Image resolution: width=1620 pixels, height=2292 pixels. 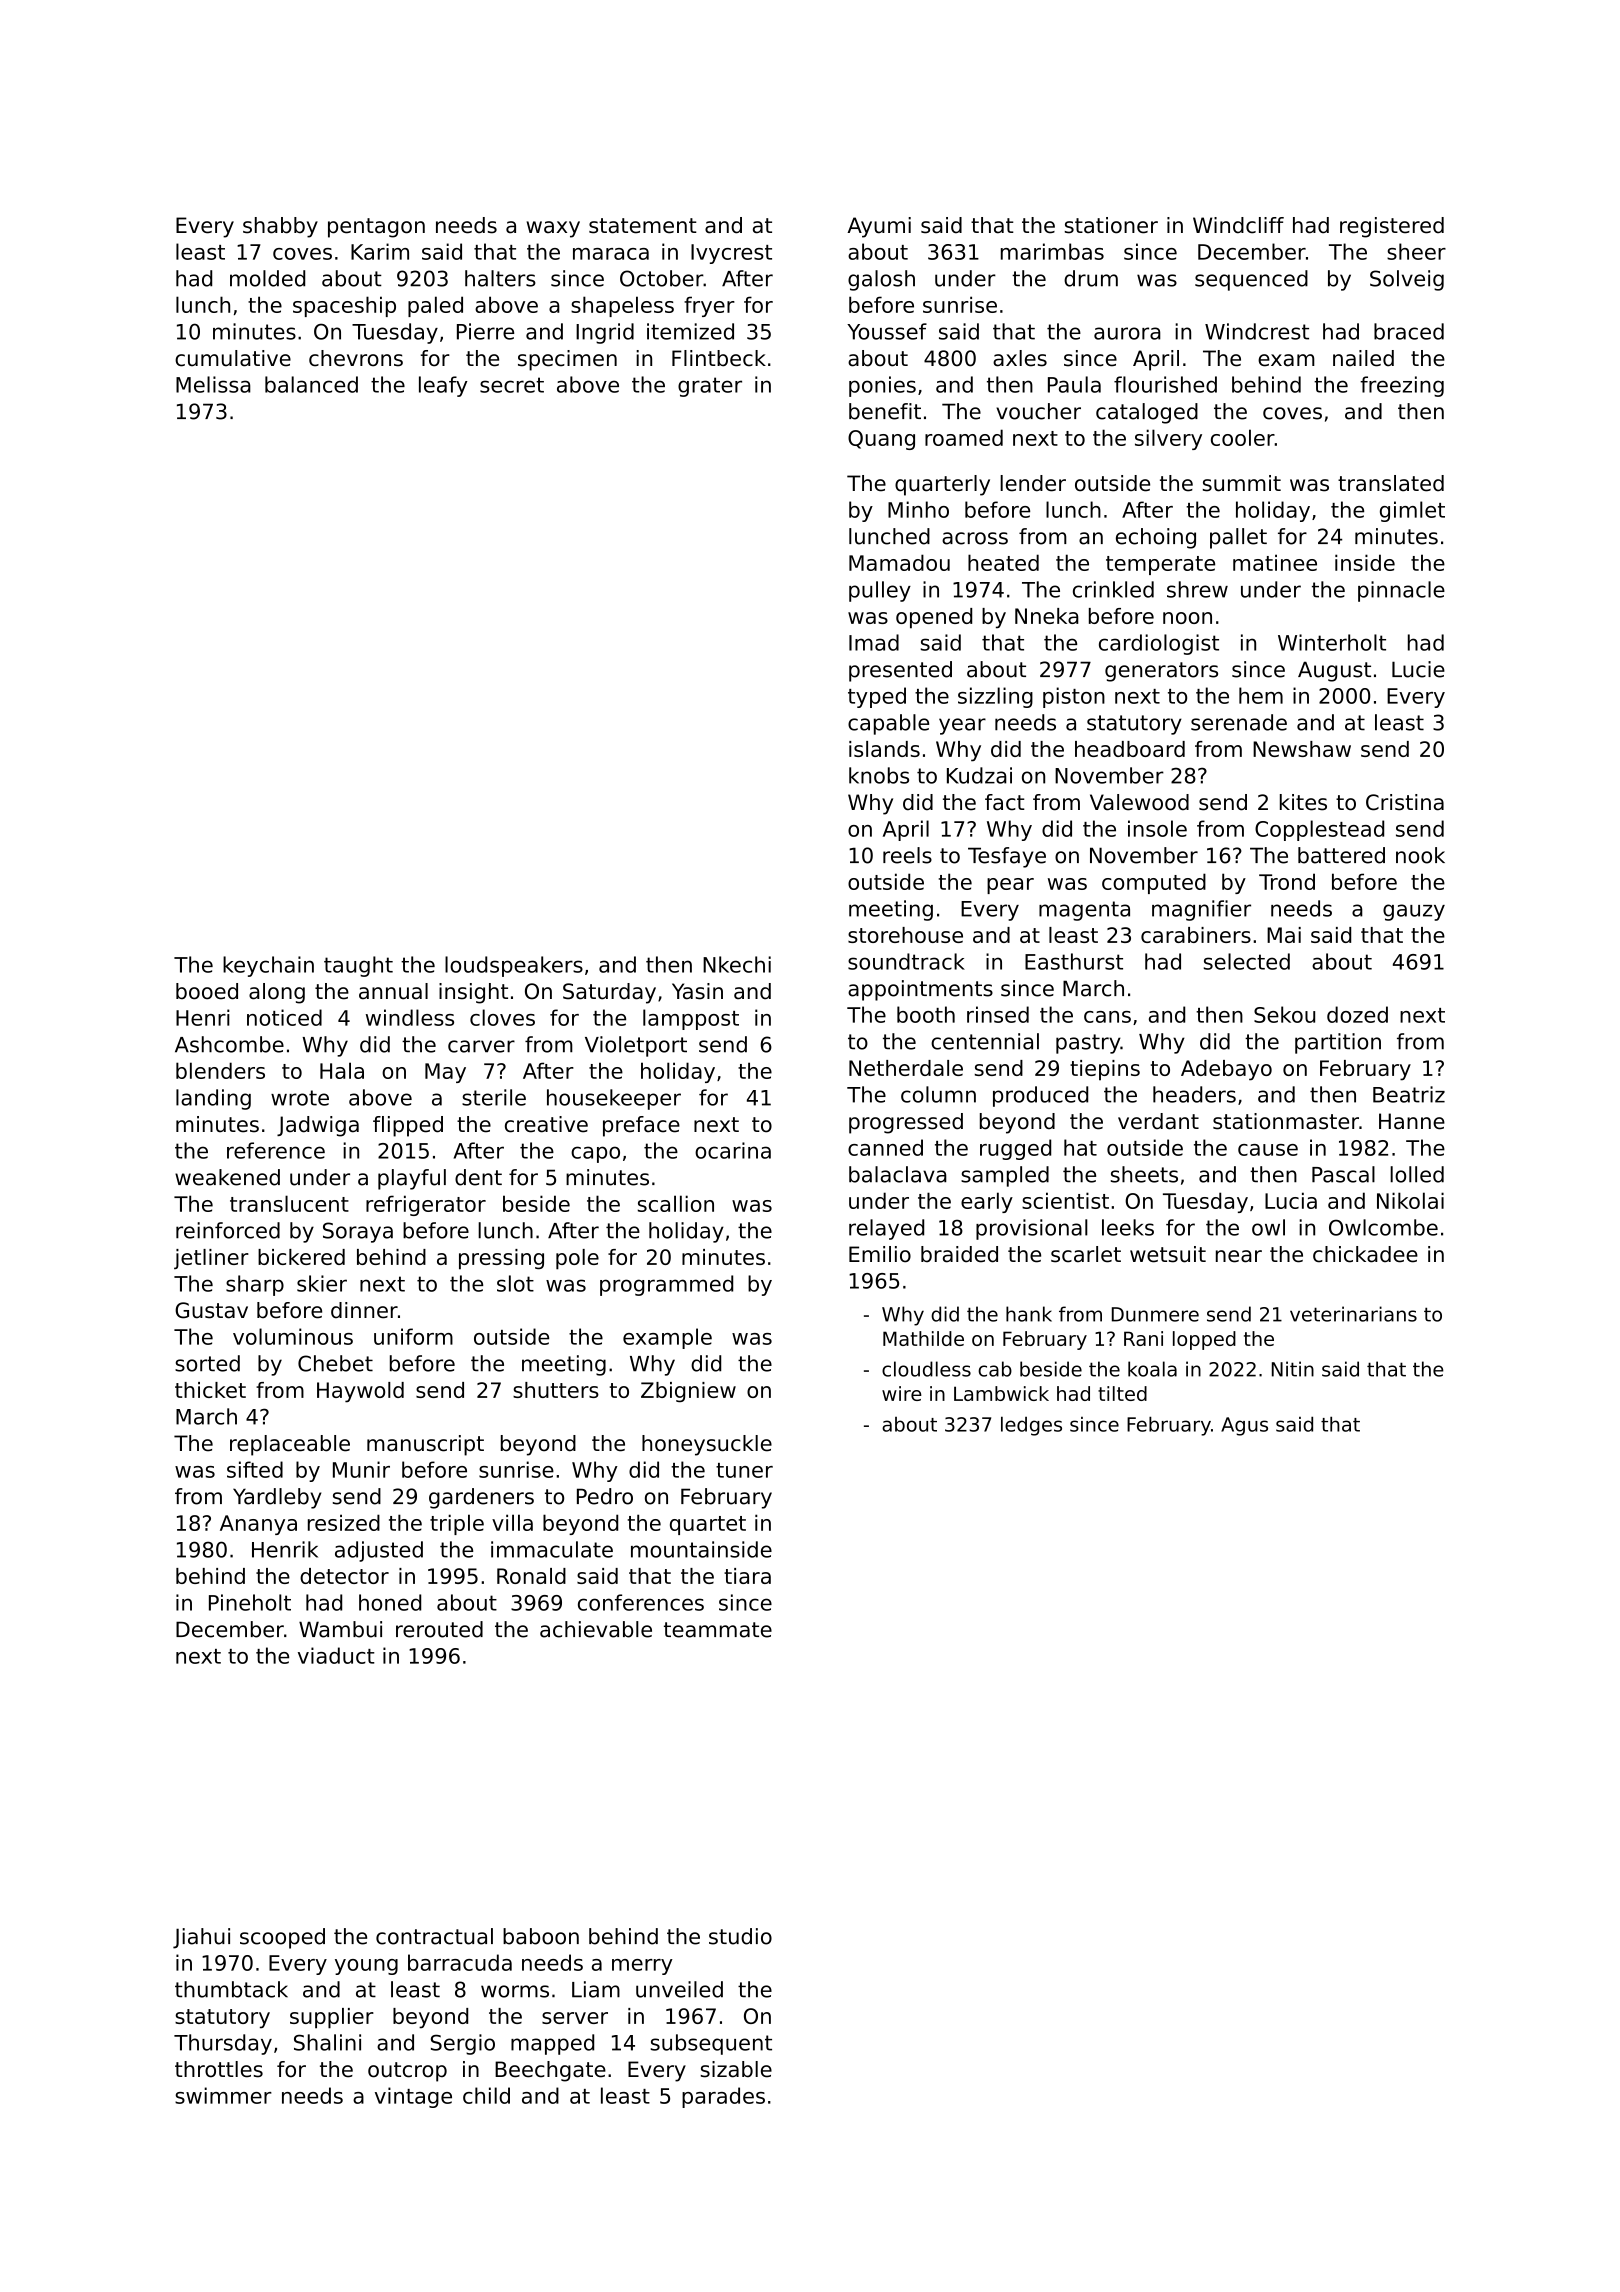 I want to click on across, so click(x=975, y=538).
